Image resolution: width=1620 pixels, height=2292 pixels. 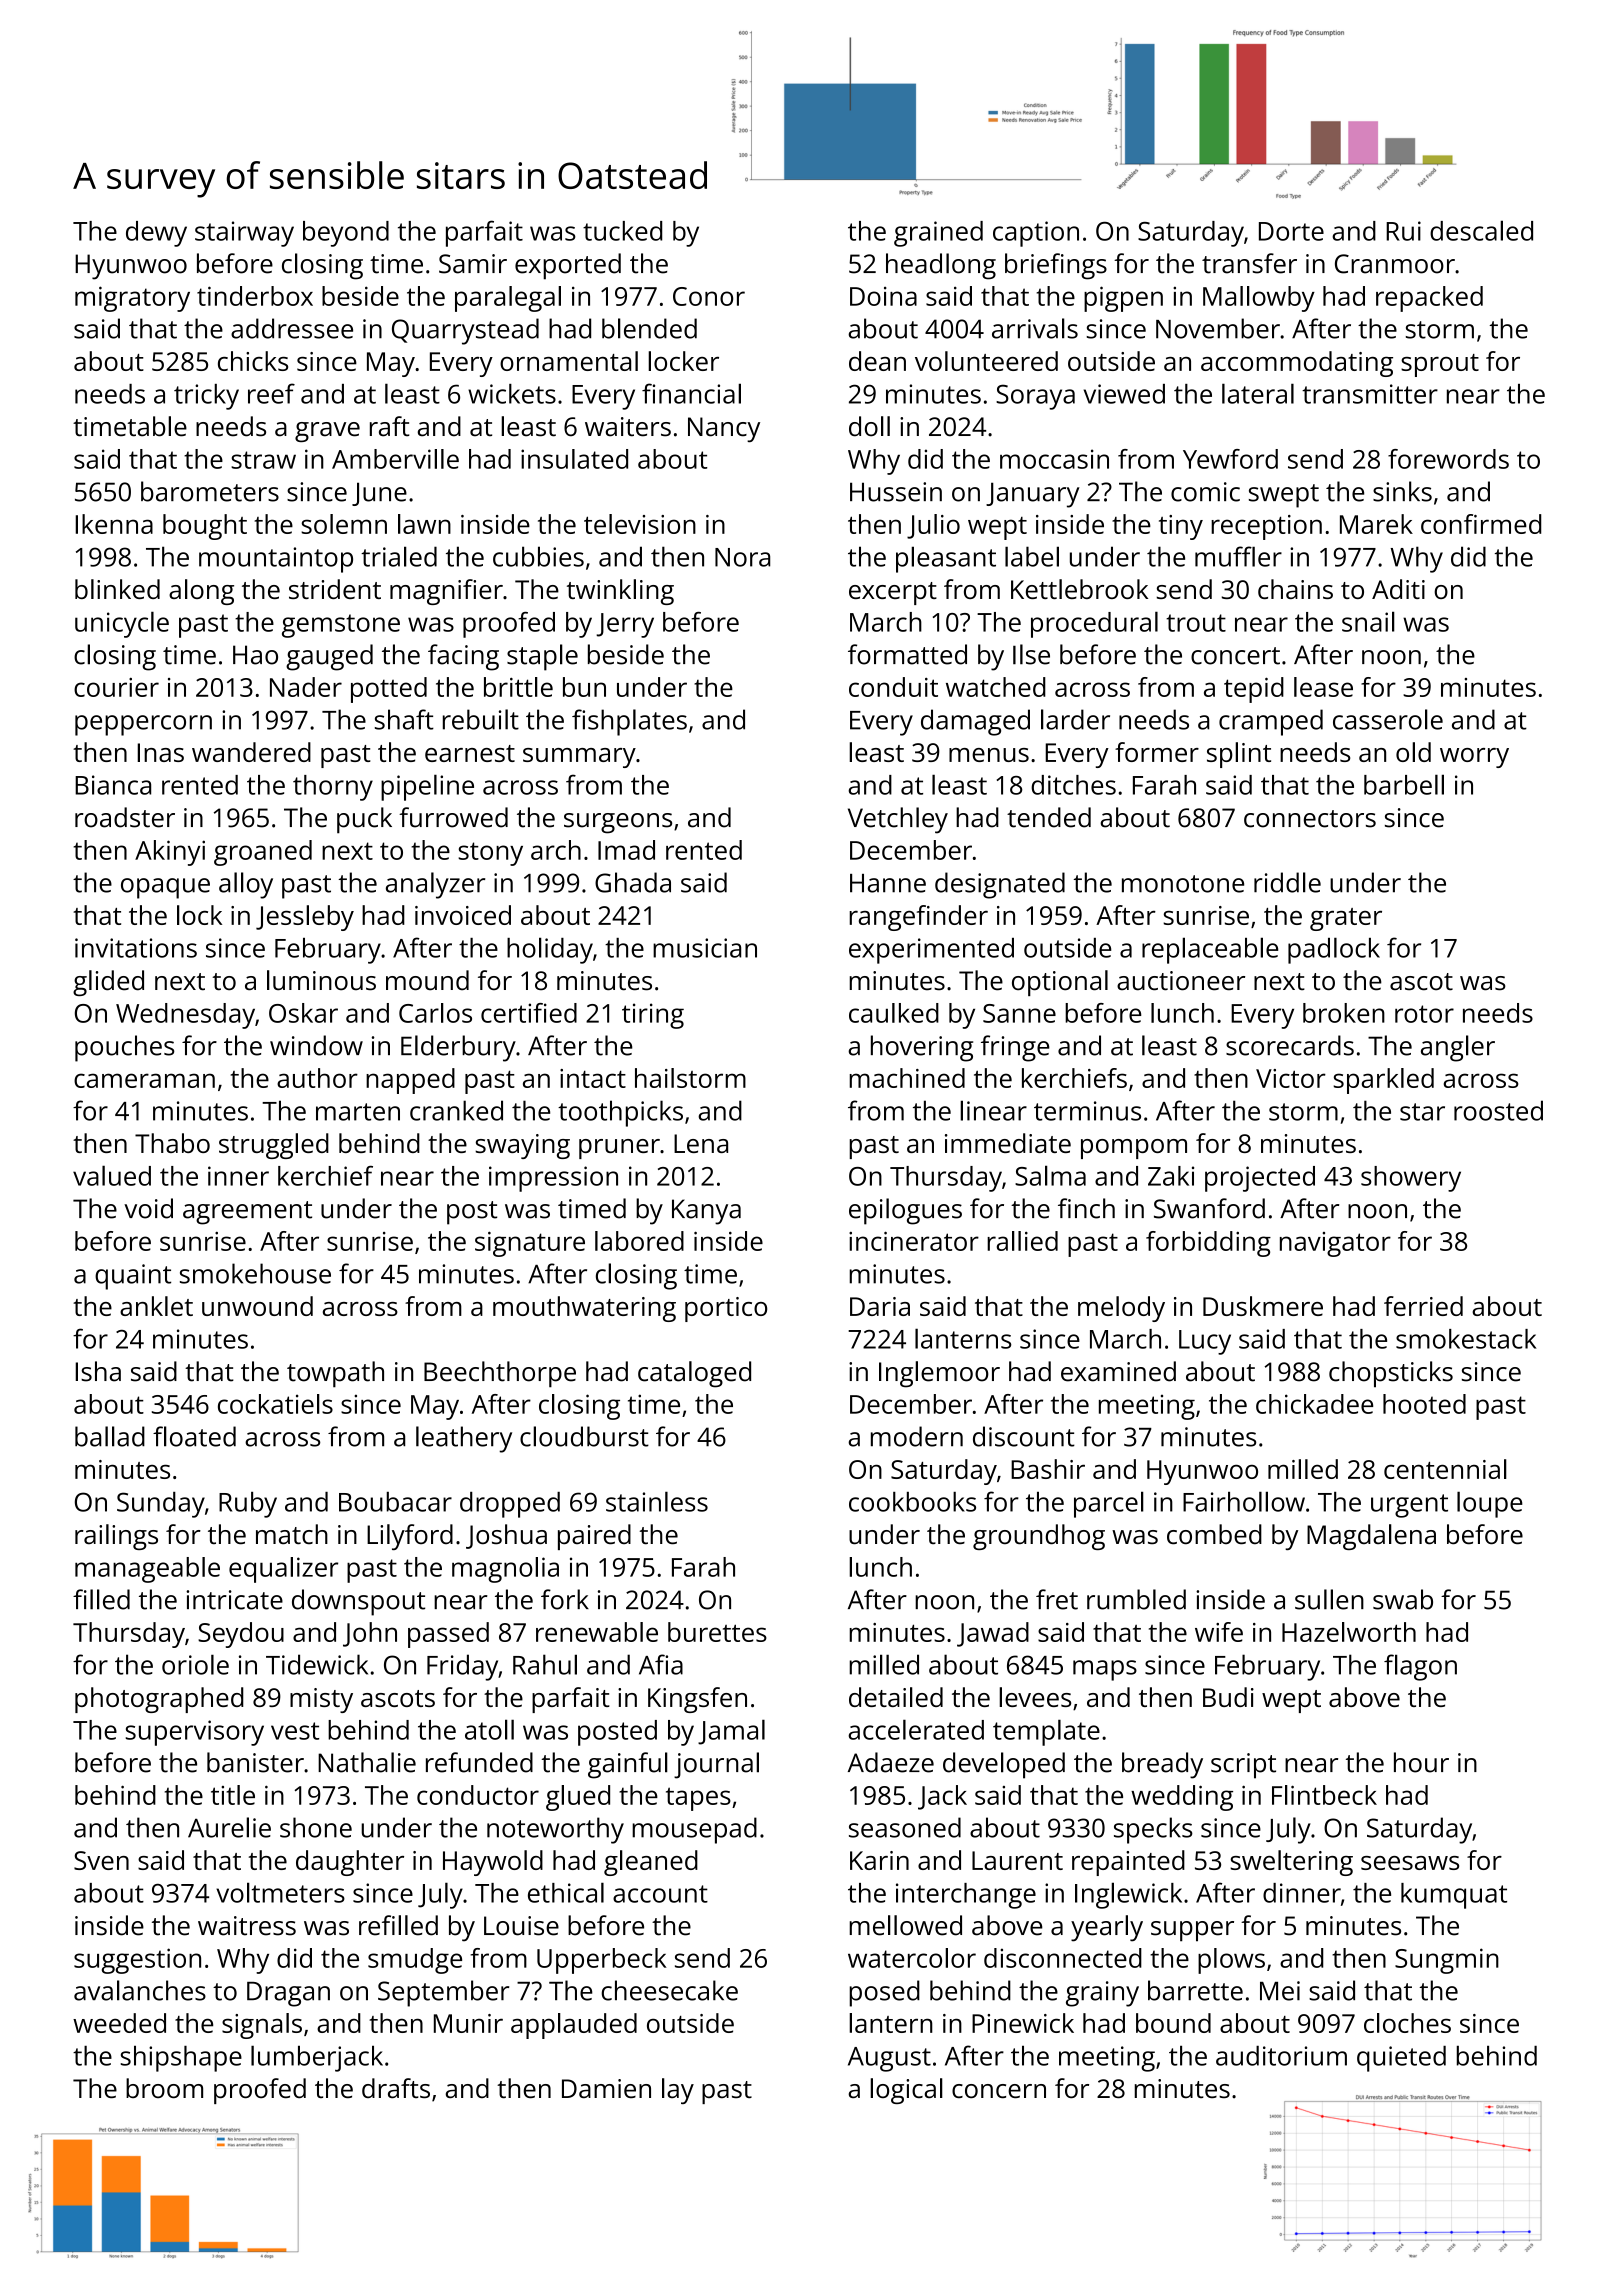 I want to click on beyond, so click(x=346, y=234).
